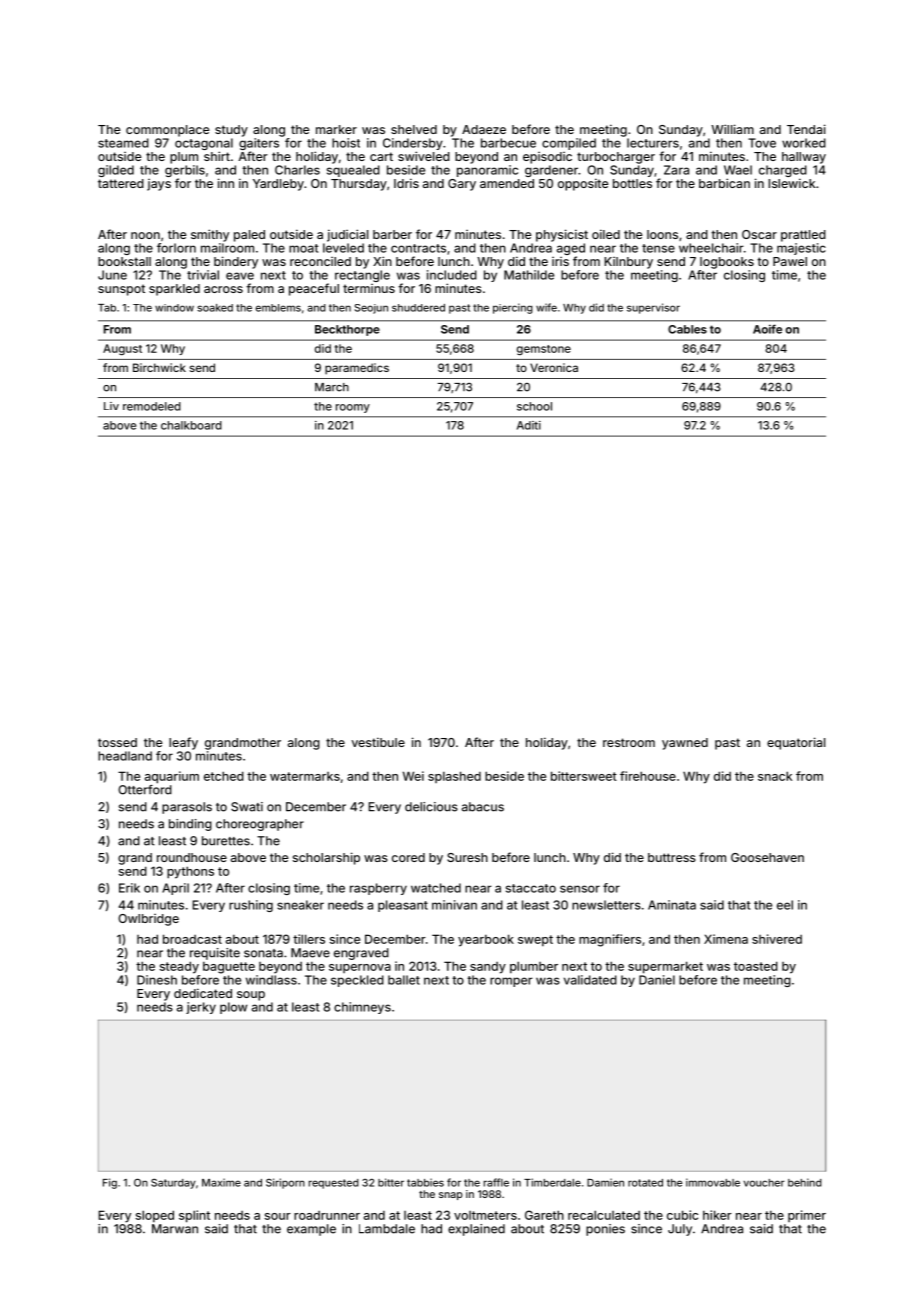 Image resolution: width=924 pixels, height=1308 pixels. What do you see at coordinates (777, 939) in the image?
I see `shivered` at bounding box center [777, 939].
